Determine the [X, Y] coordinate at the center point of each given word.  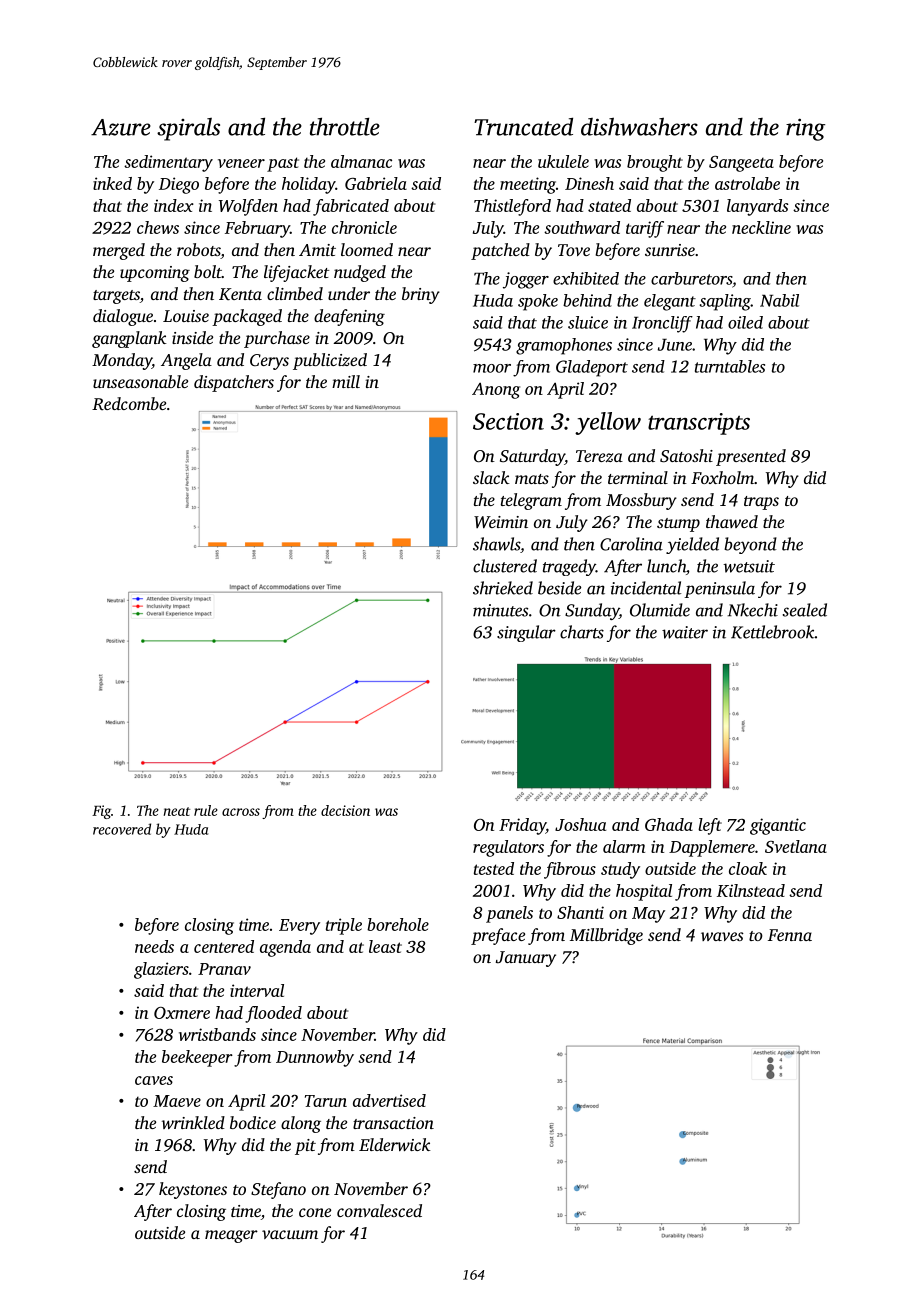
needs [154, 946]
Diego [179, 185]
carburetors [691, 278]
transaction [393, 1123]
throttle [345, 126]
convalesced [379, 1210]
